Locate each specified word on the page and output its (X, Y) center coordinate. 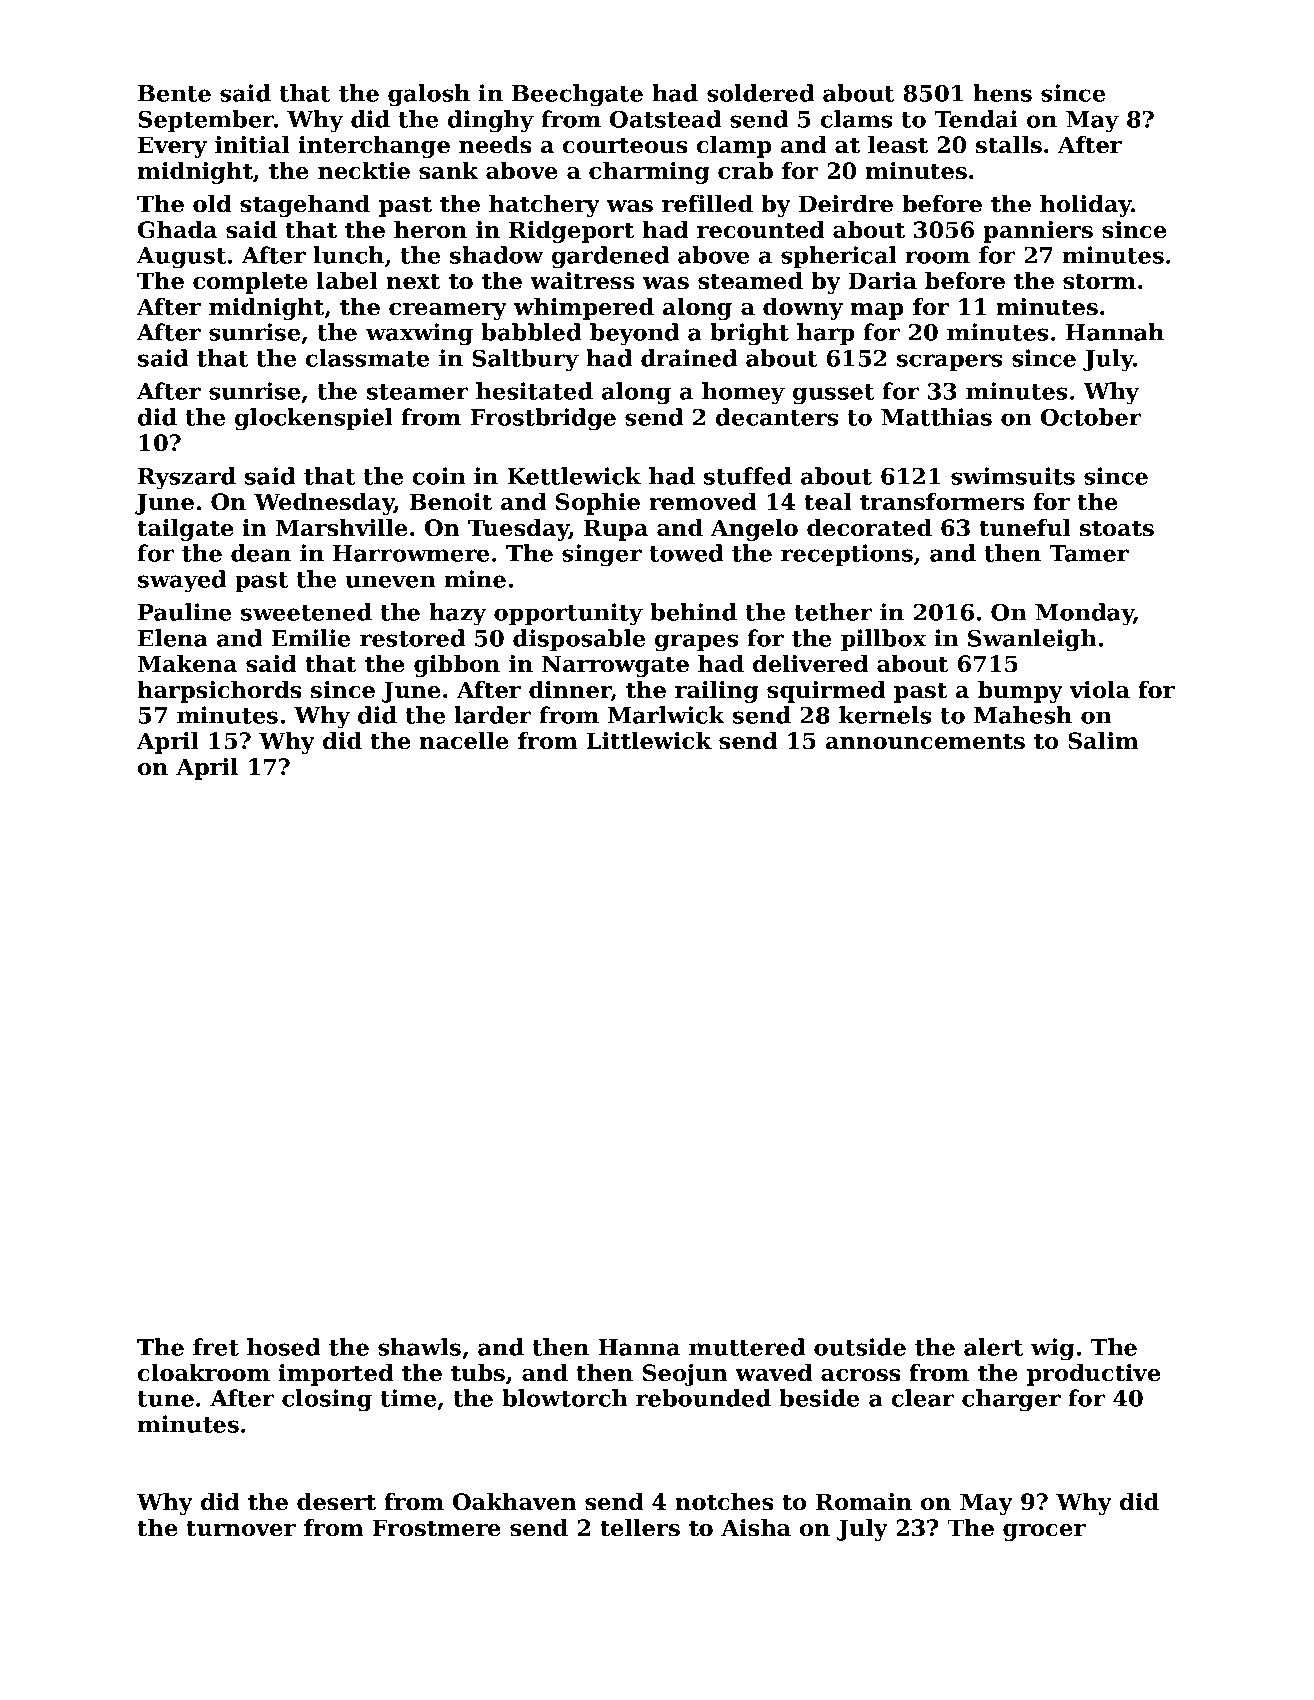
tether (833, 612)
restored (412, 638)
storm (1099, 281)
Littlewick (649, 741)
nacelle (464, 741)
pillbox (883, 640)
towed (686, 553)
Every (172, 147)
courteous (625, 145)
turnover (241, 1528)
